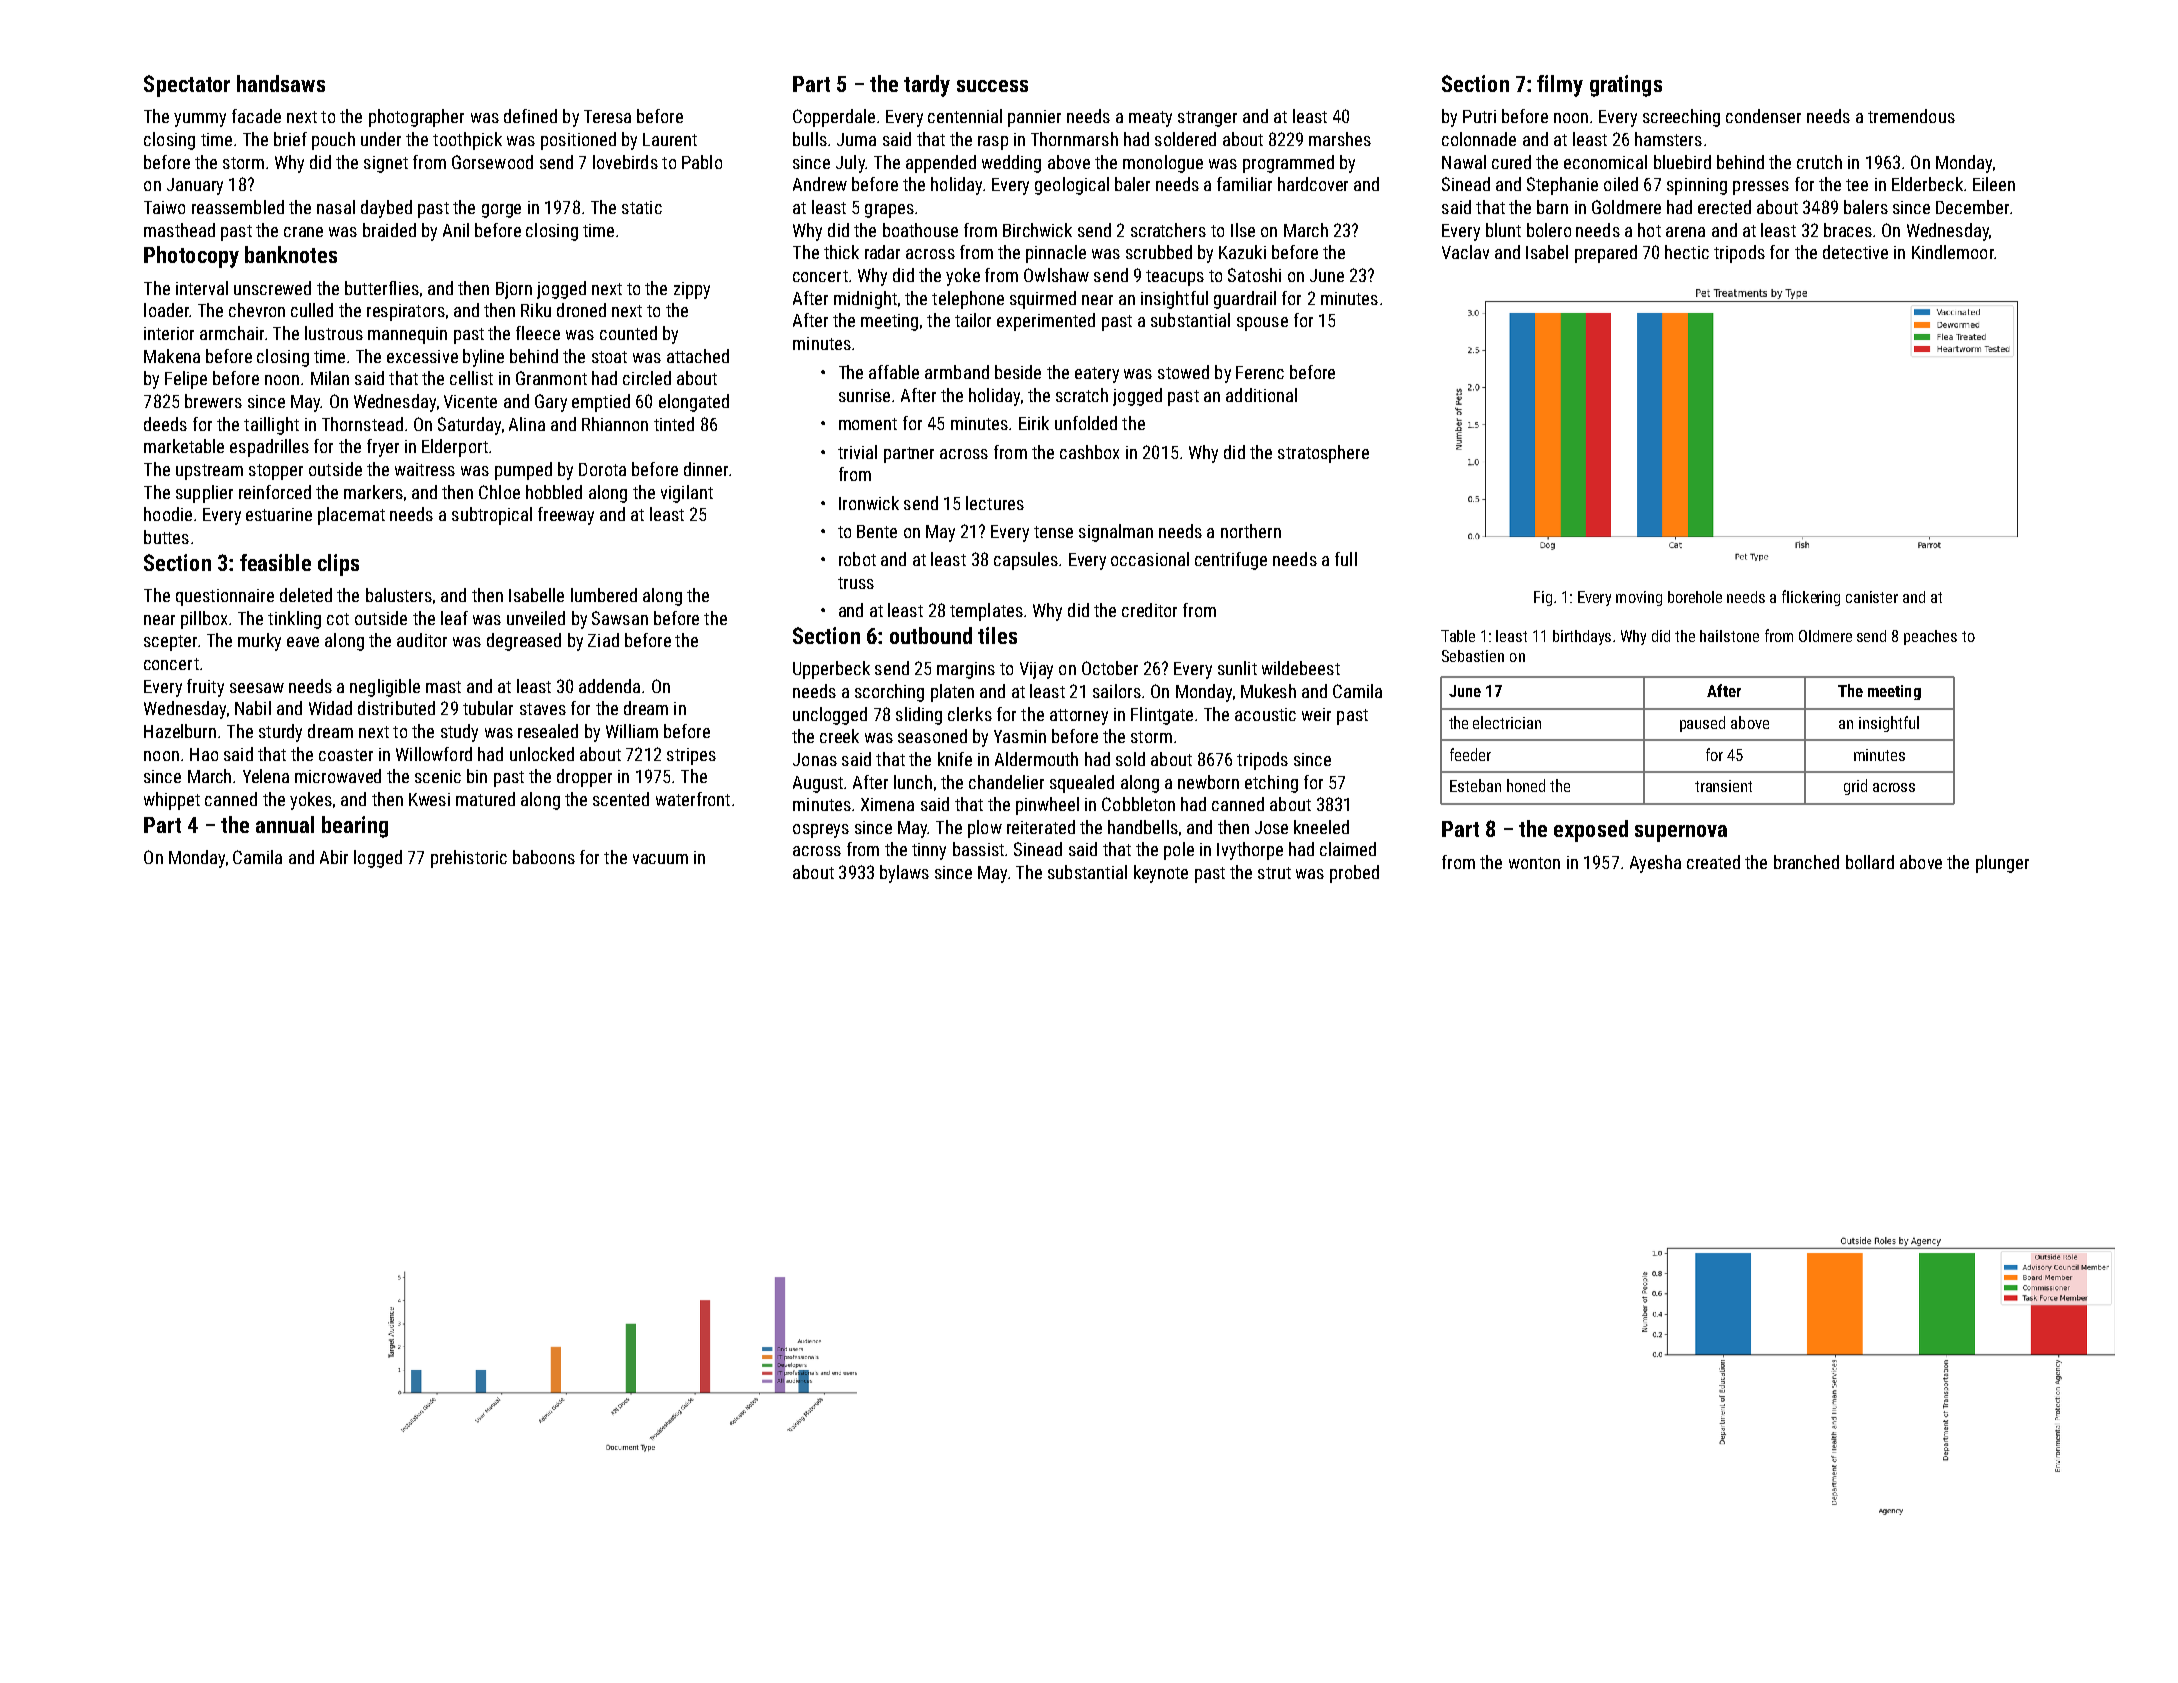 This screenshot has width=2178, height=1683. I want to click on handsaws, so click(281, 83).
